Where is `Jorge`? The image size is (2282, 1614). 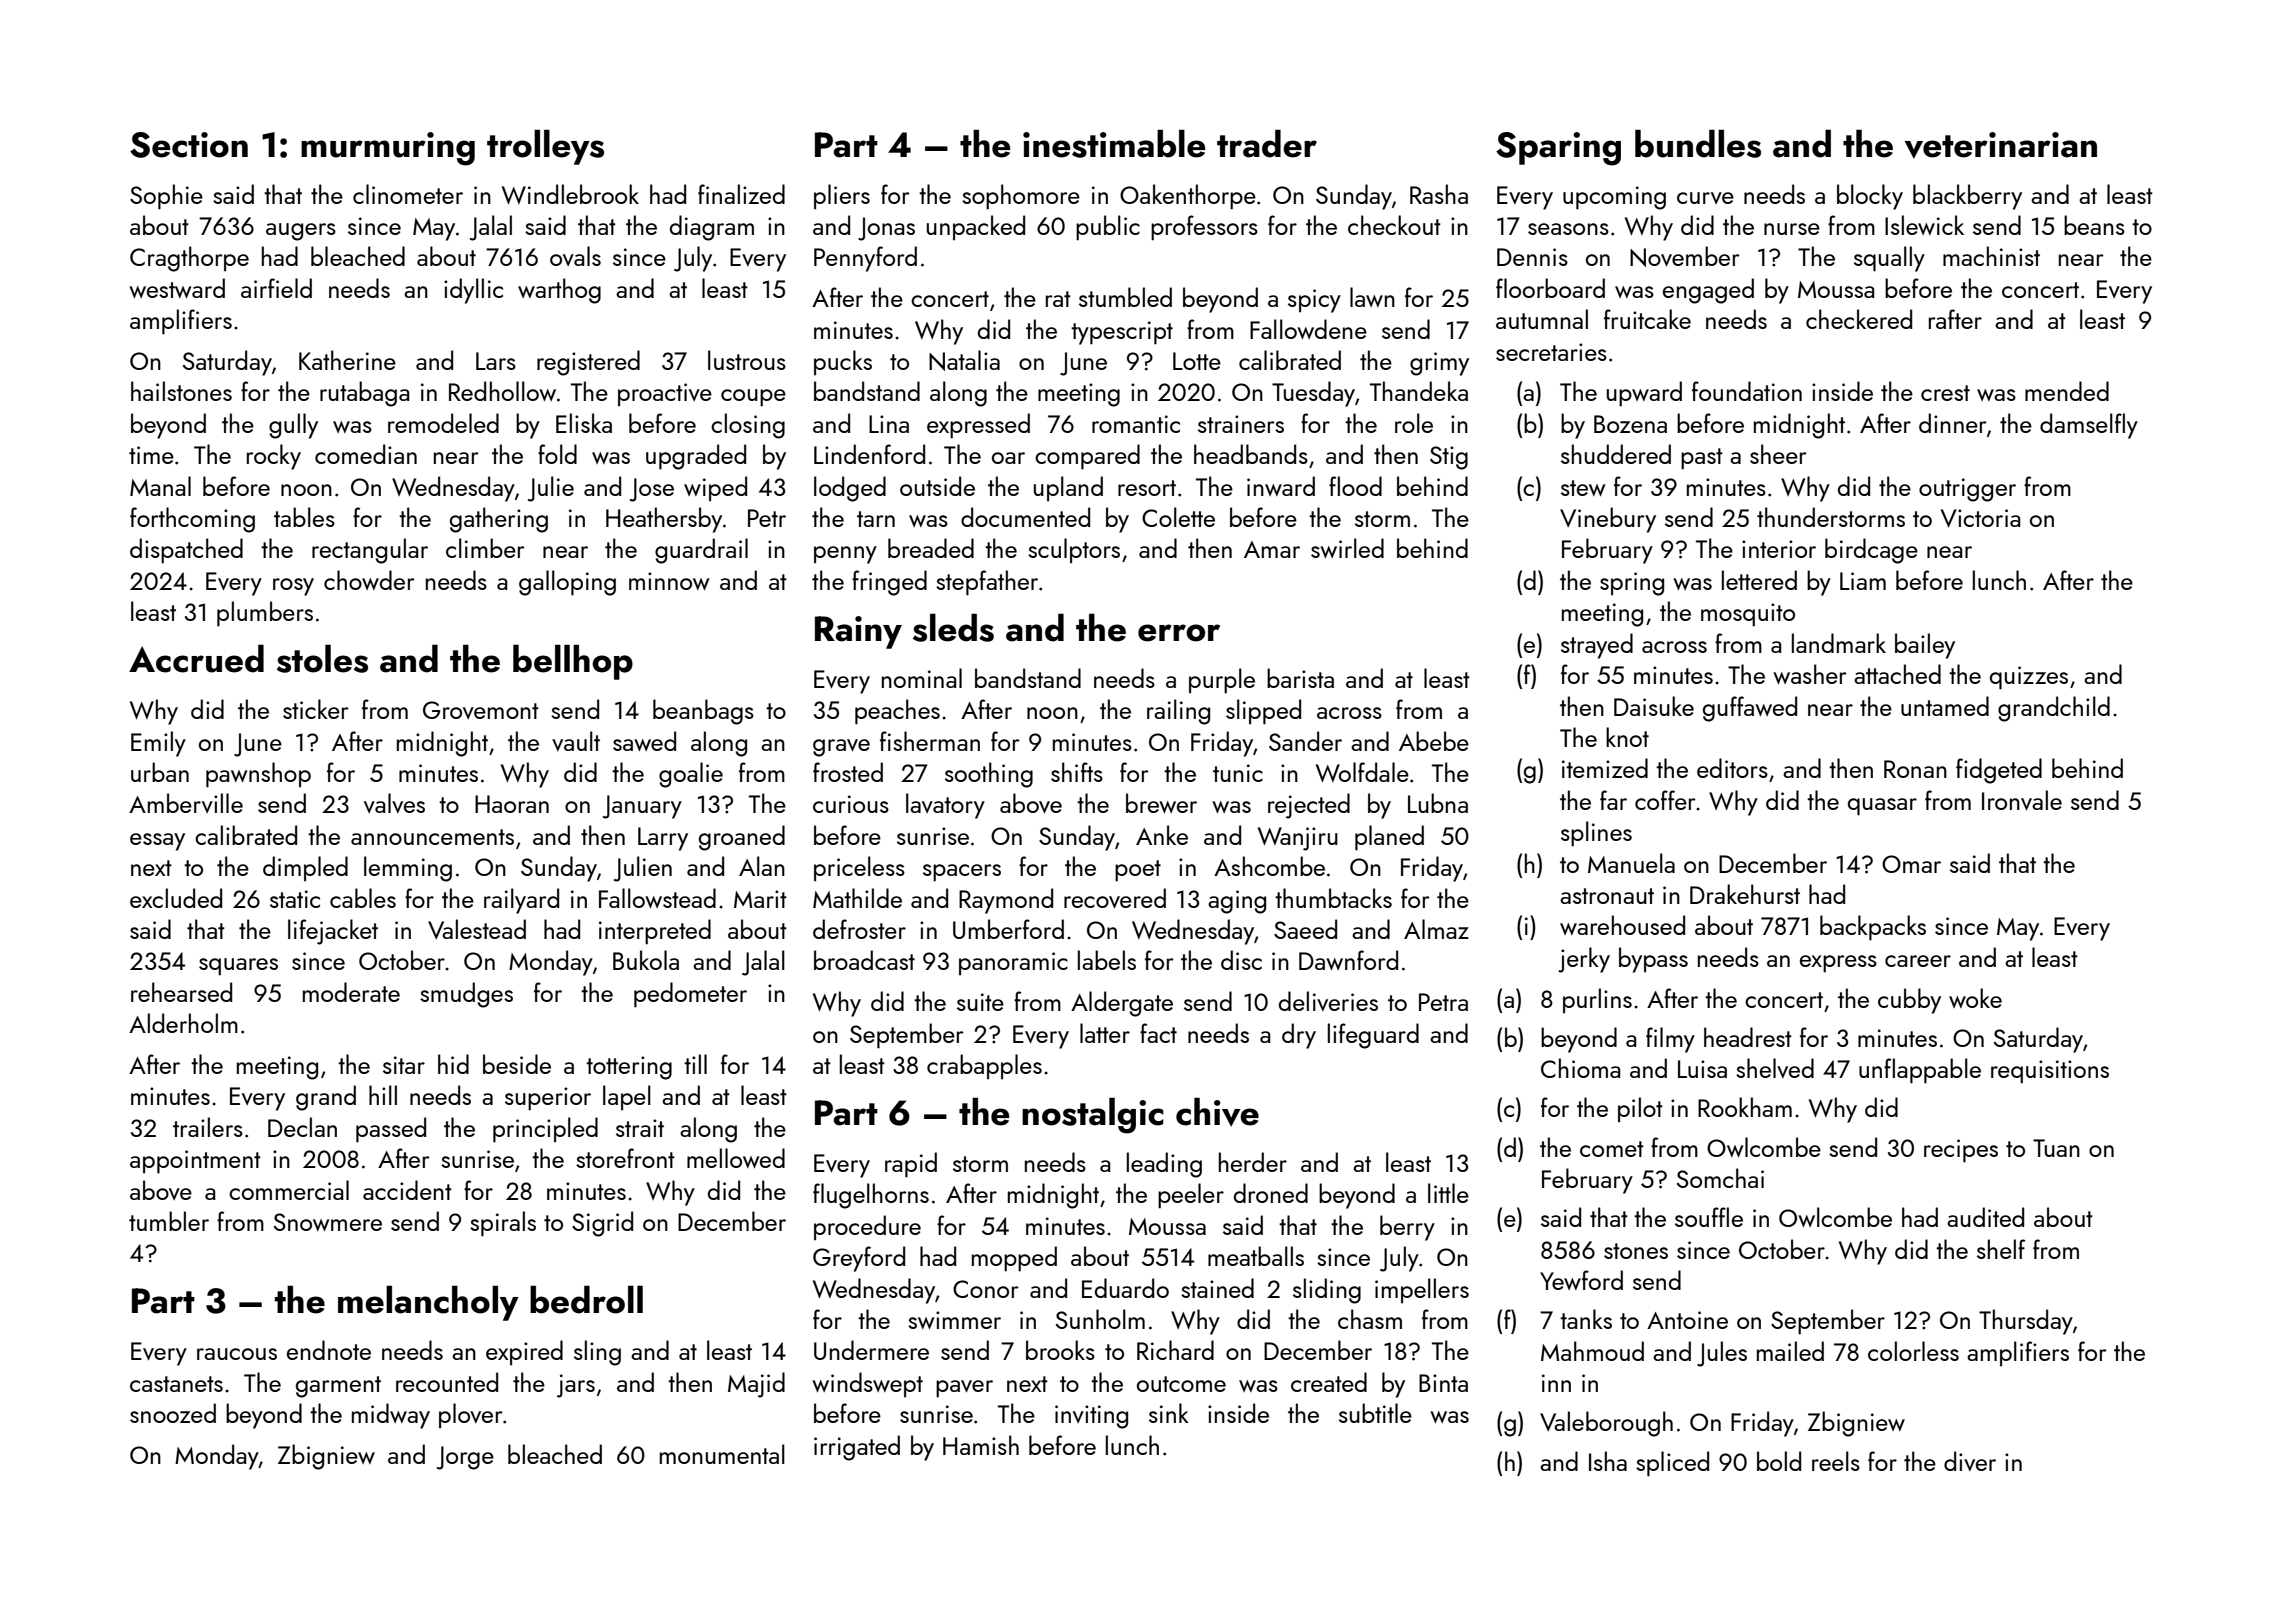
Jorge is located at coordinates (465, 1458).
